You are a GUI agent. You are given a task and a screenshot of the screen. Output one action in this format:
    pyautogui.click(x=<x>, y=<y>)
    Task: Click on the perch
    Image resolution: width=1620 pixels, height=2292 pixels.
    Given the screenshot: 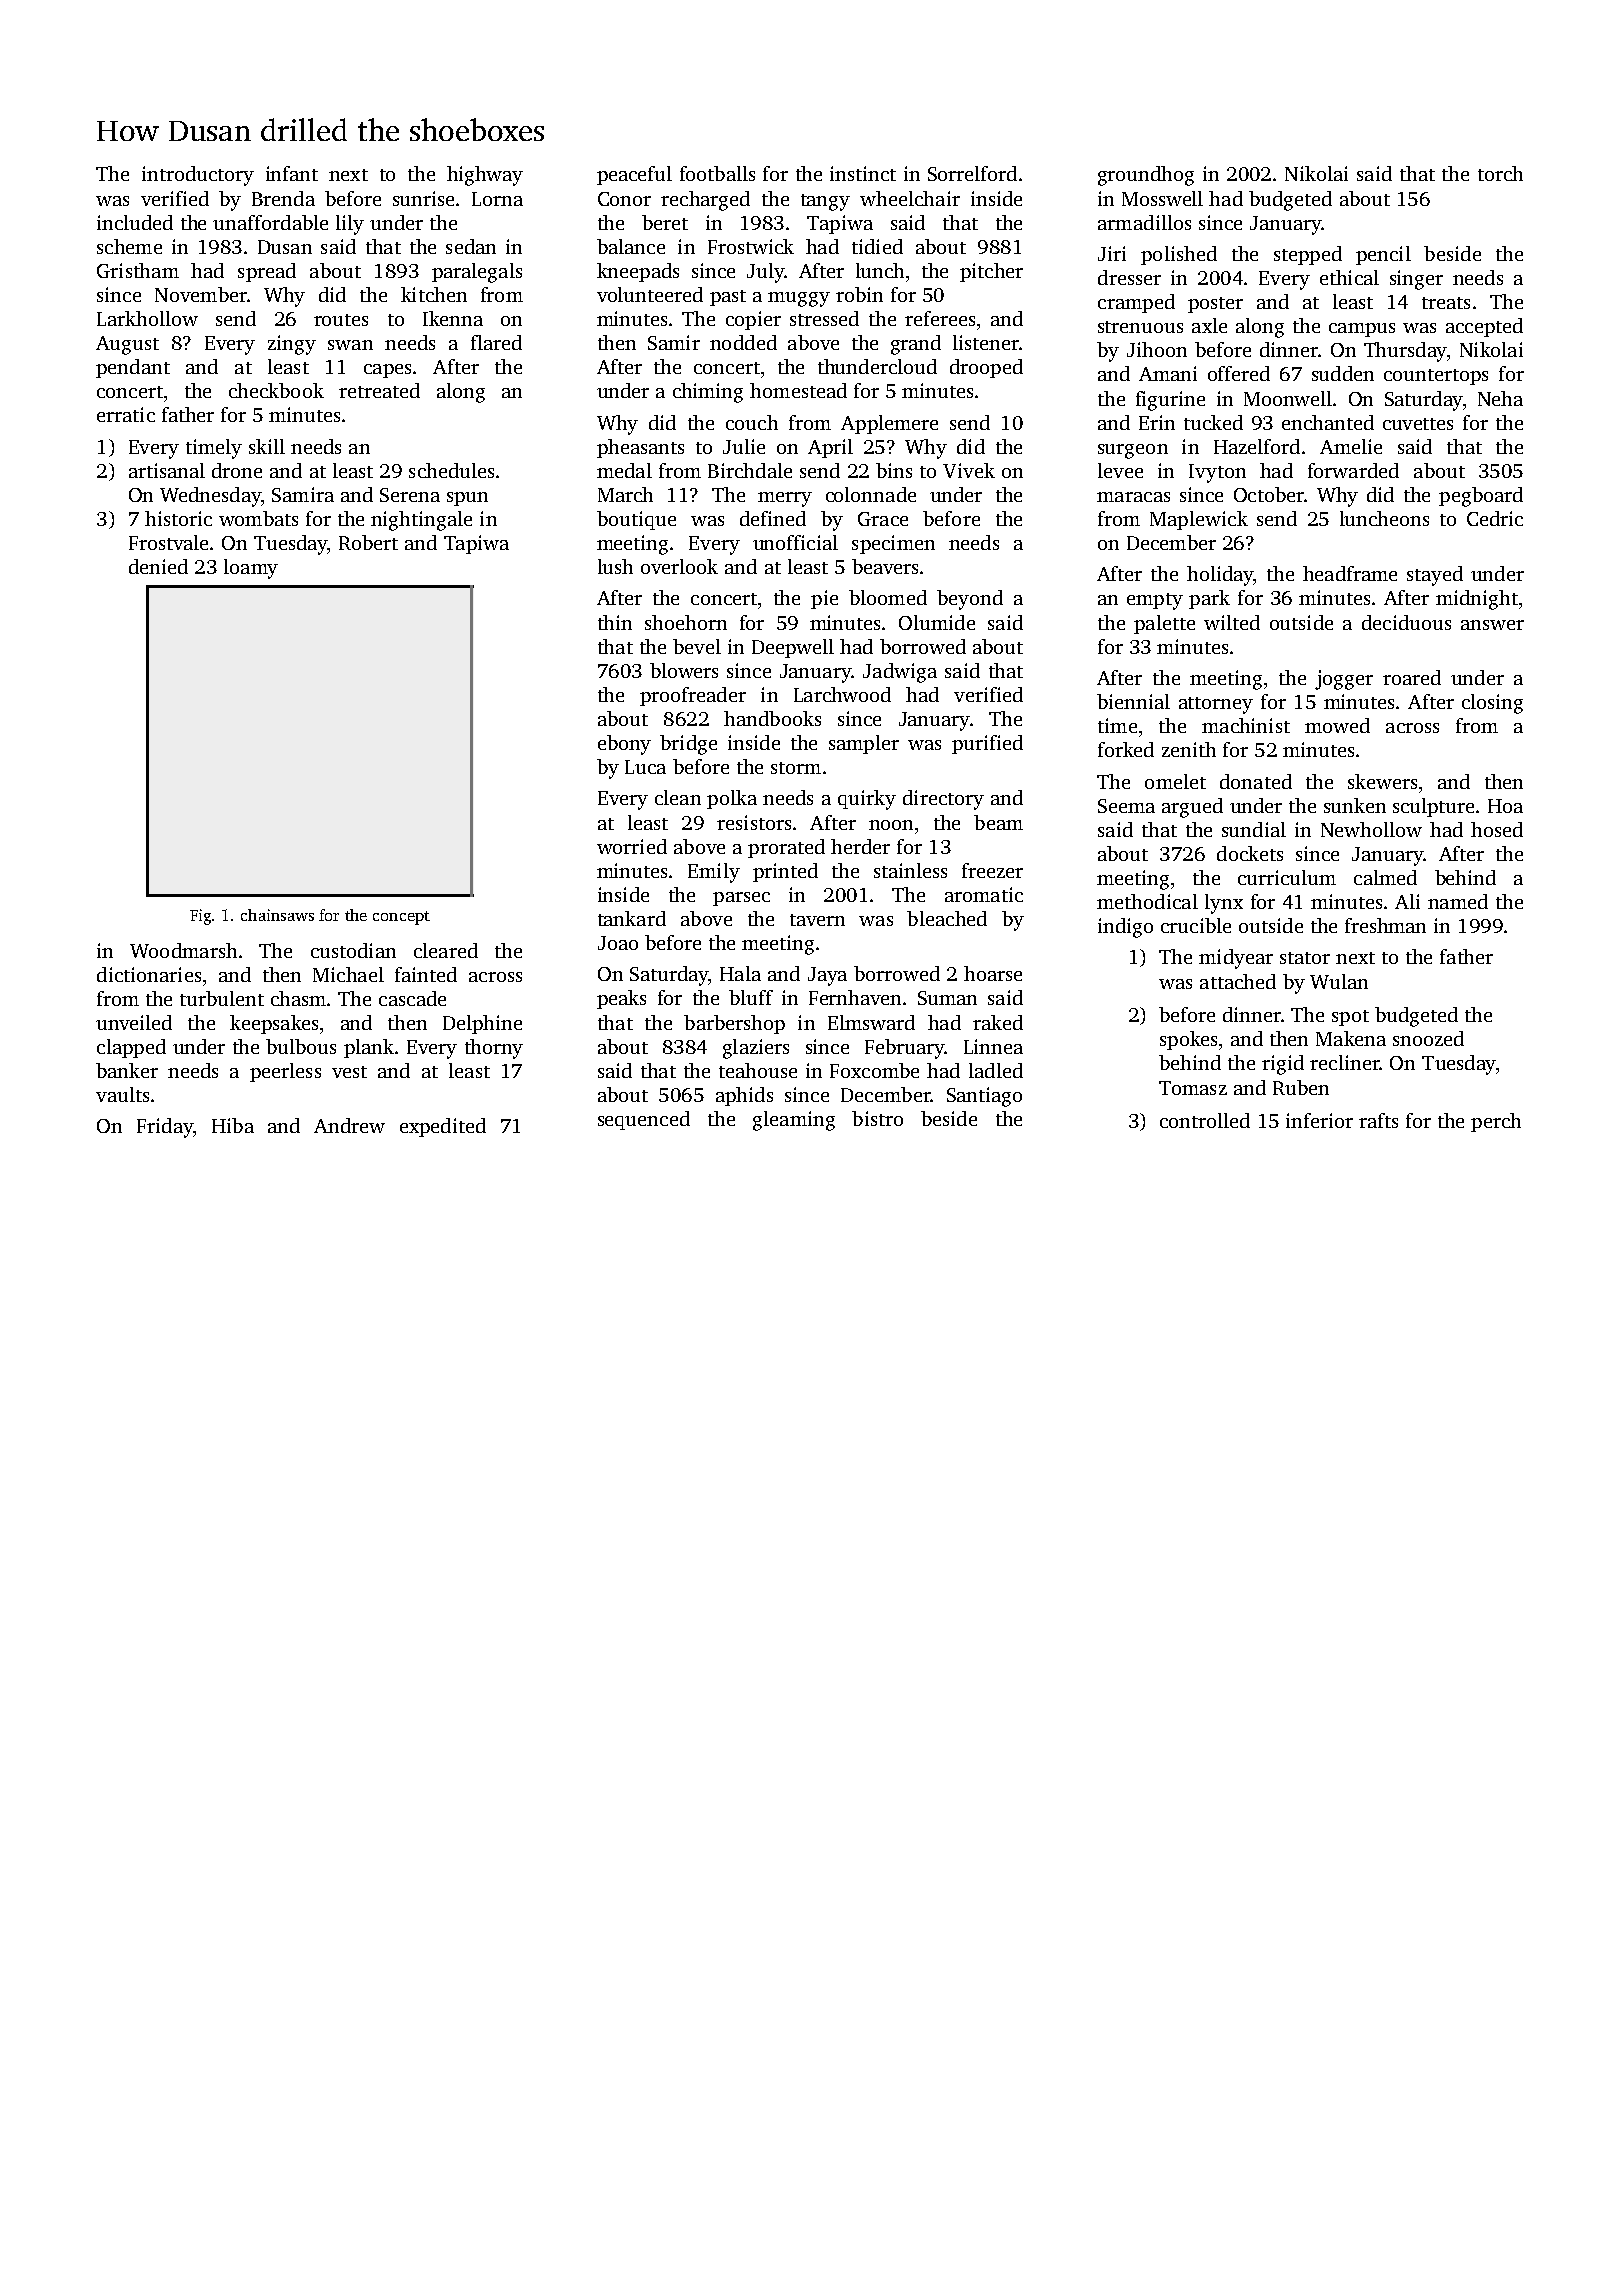 What is the action you would take?
    pyautogui.click(x=1496, y=1122)
